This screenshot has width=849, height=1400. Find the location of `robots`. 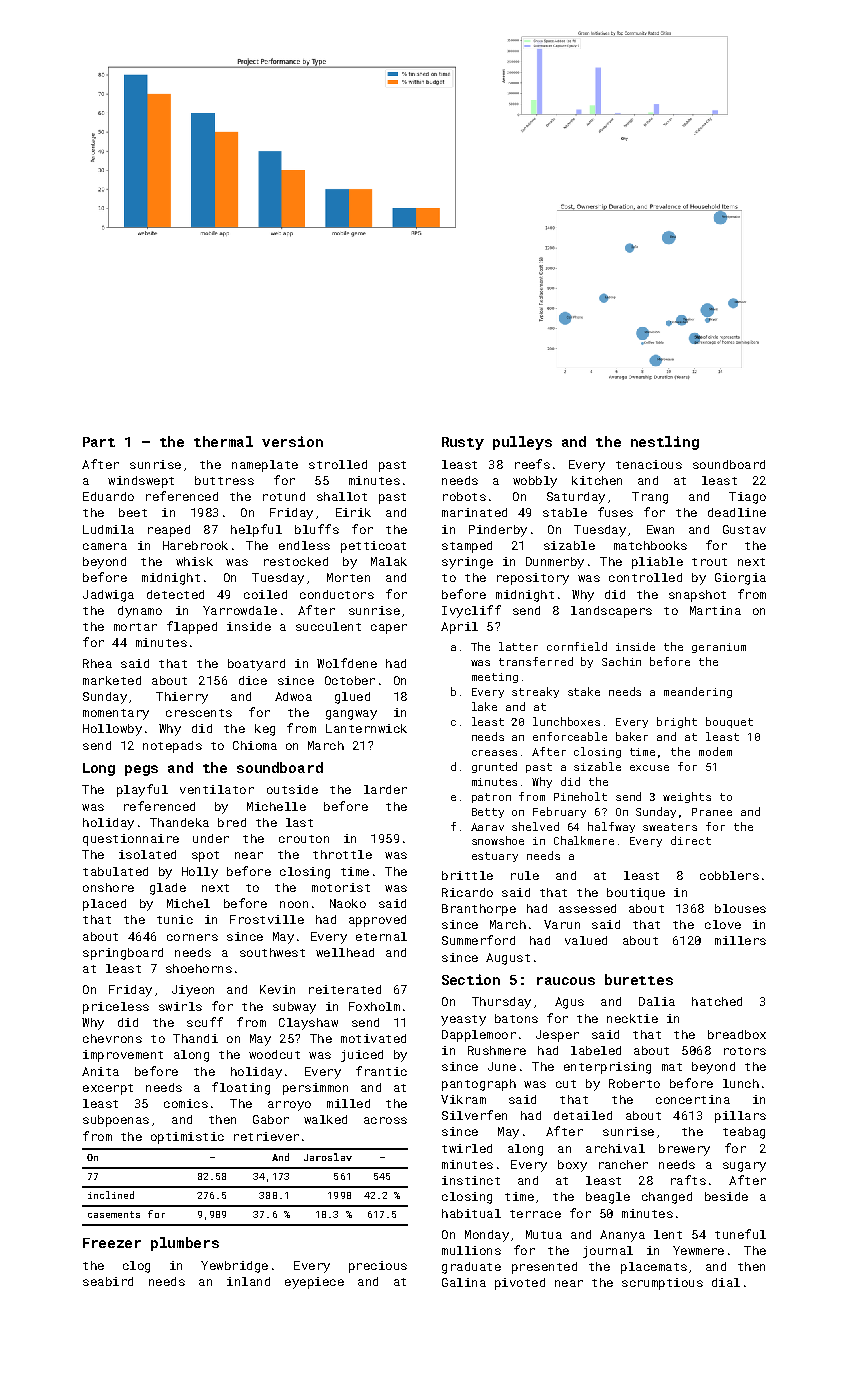

robots is located at coordinates (464, 496).
